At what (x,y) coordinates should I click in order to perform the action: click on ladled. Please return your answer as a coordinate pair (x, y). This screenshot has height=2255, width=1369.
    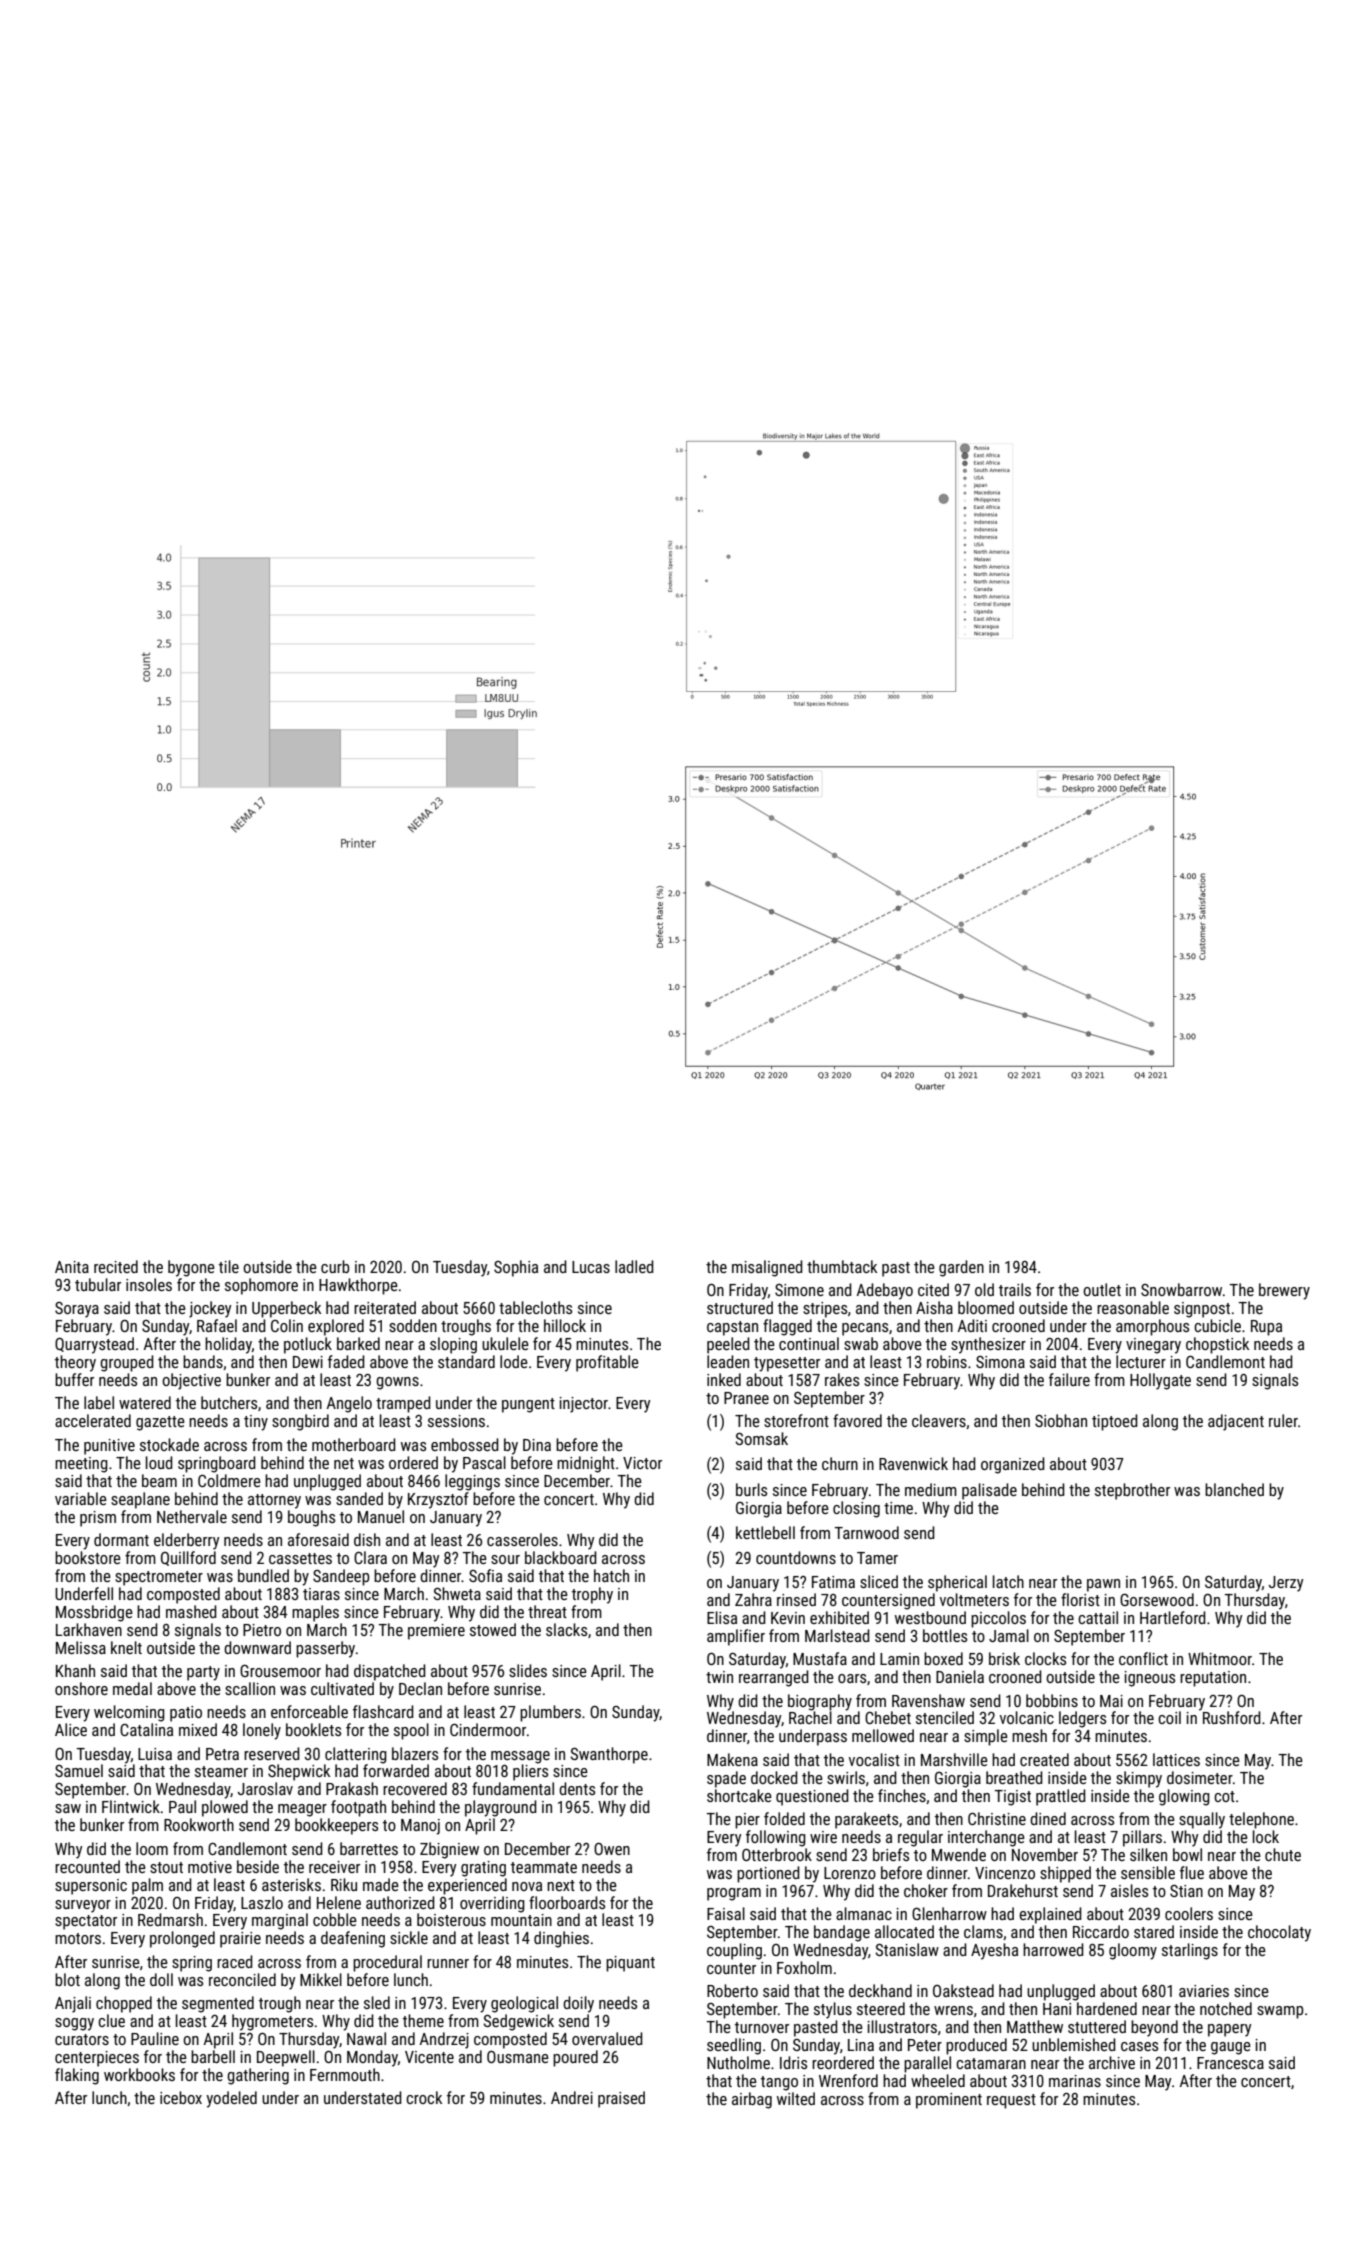
    Looking at the image, I should click on (634, 1266).
